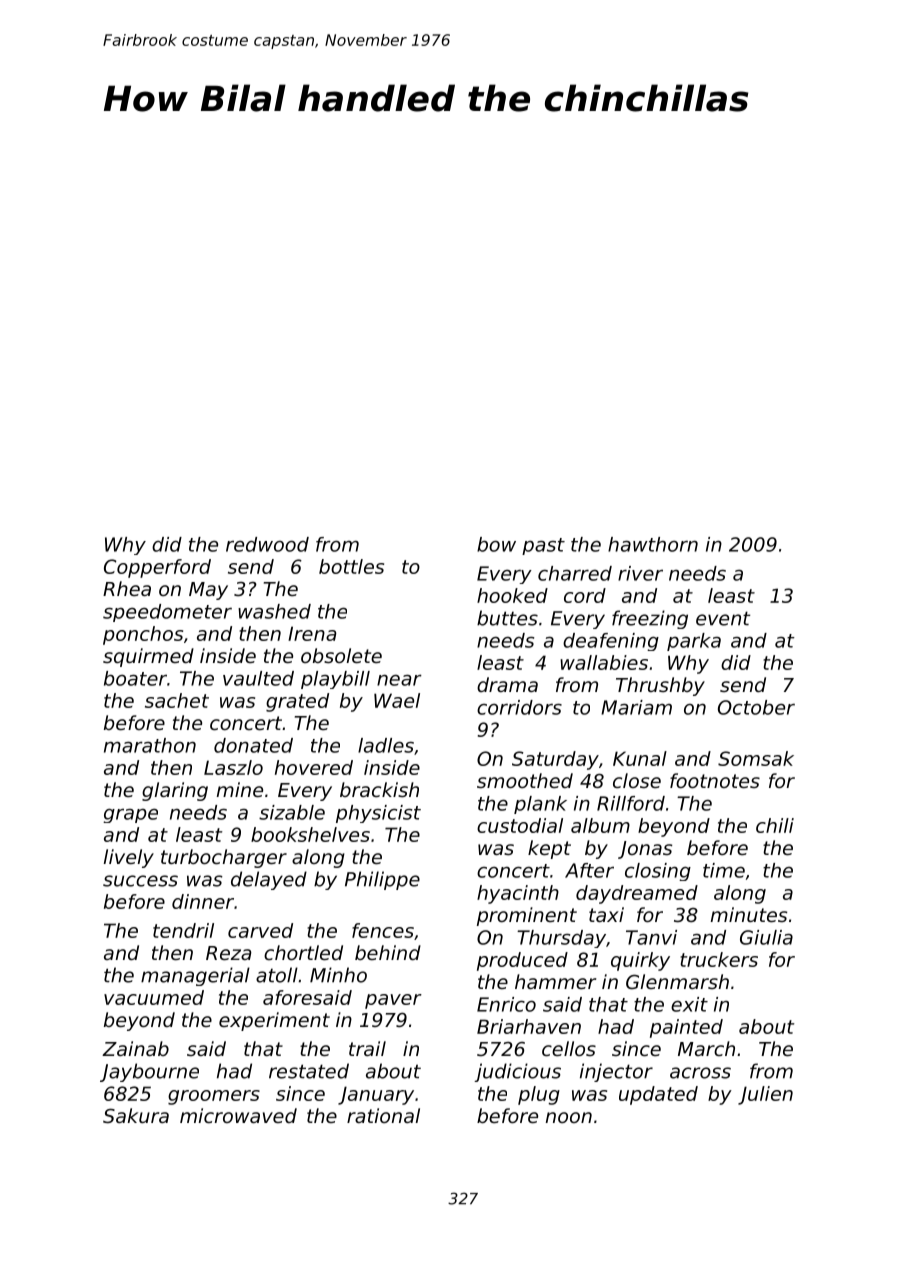  Describe the element at coordinates (157, 568) in the screenshot. I see `Copperford` at that location.
